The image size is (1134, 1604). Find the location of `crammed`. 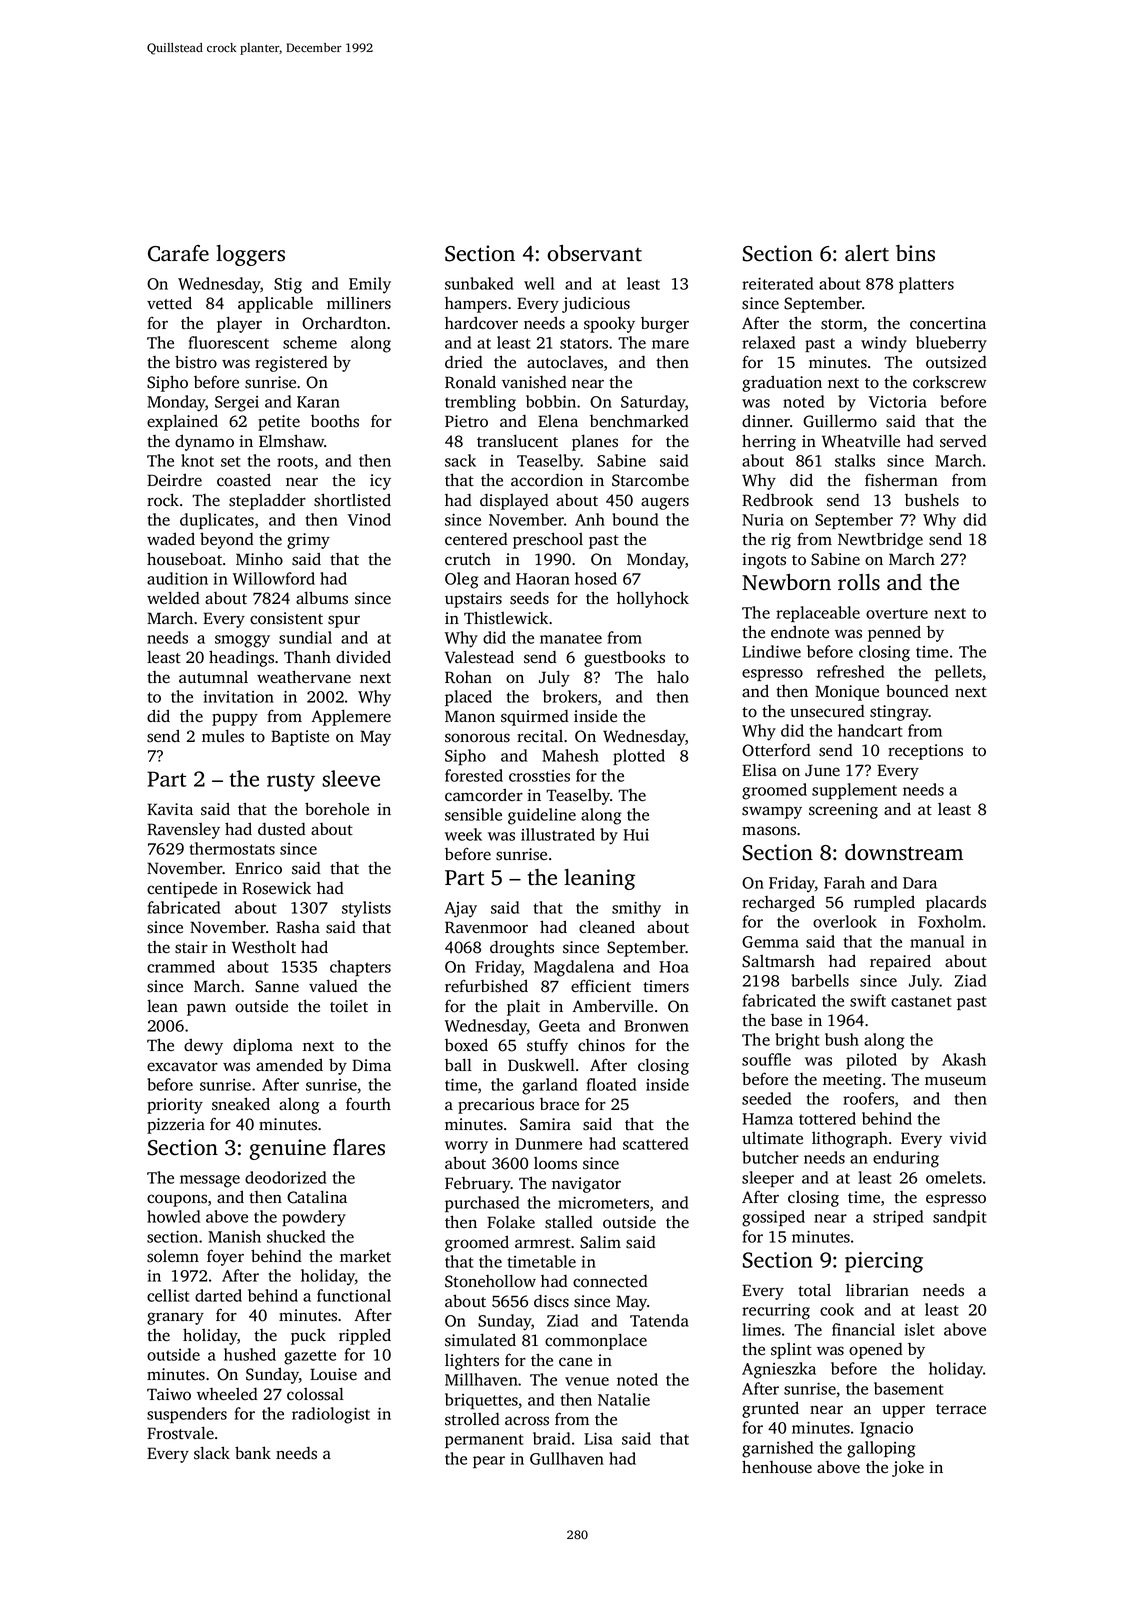

crammed is located at coordinates (181, 966).
